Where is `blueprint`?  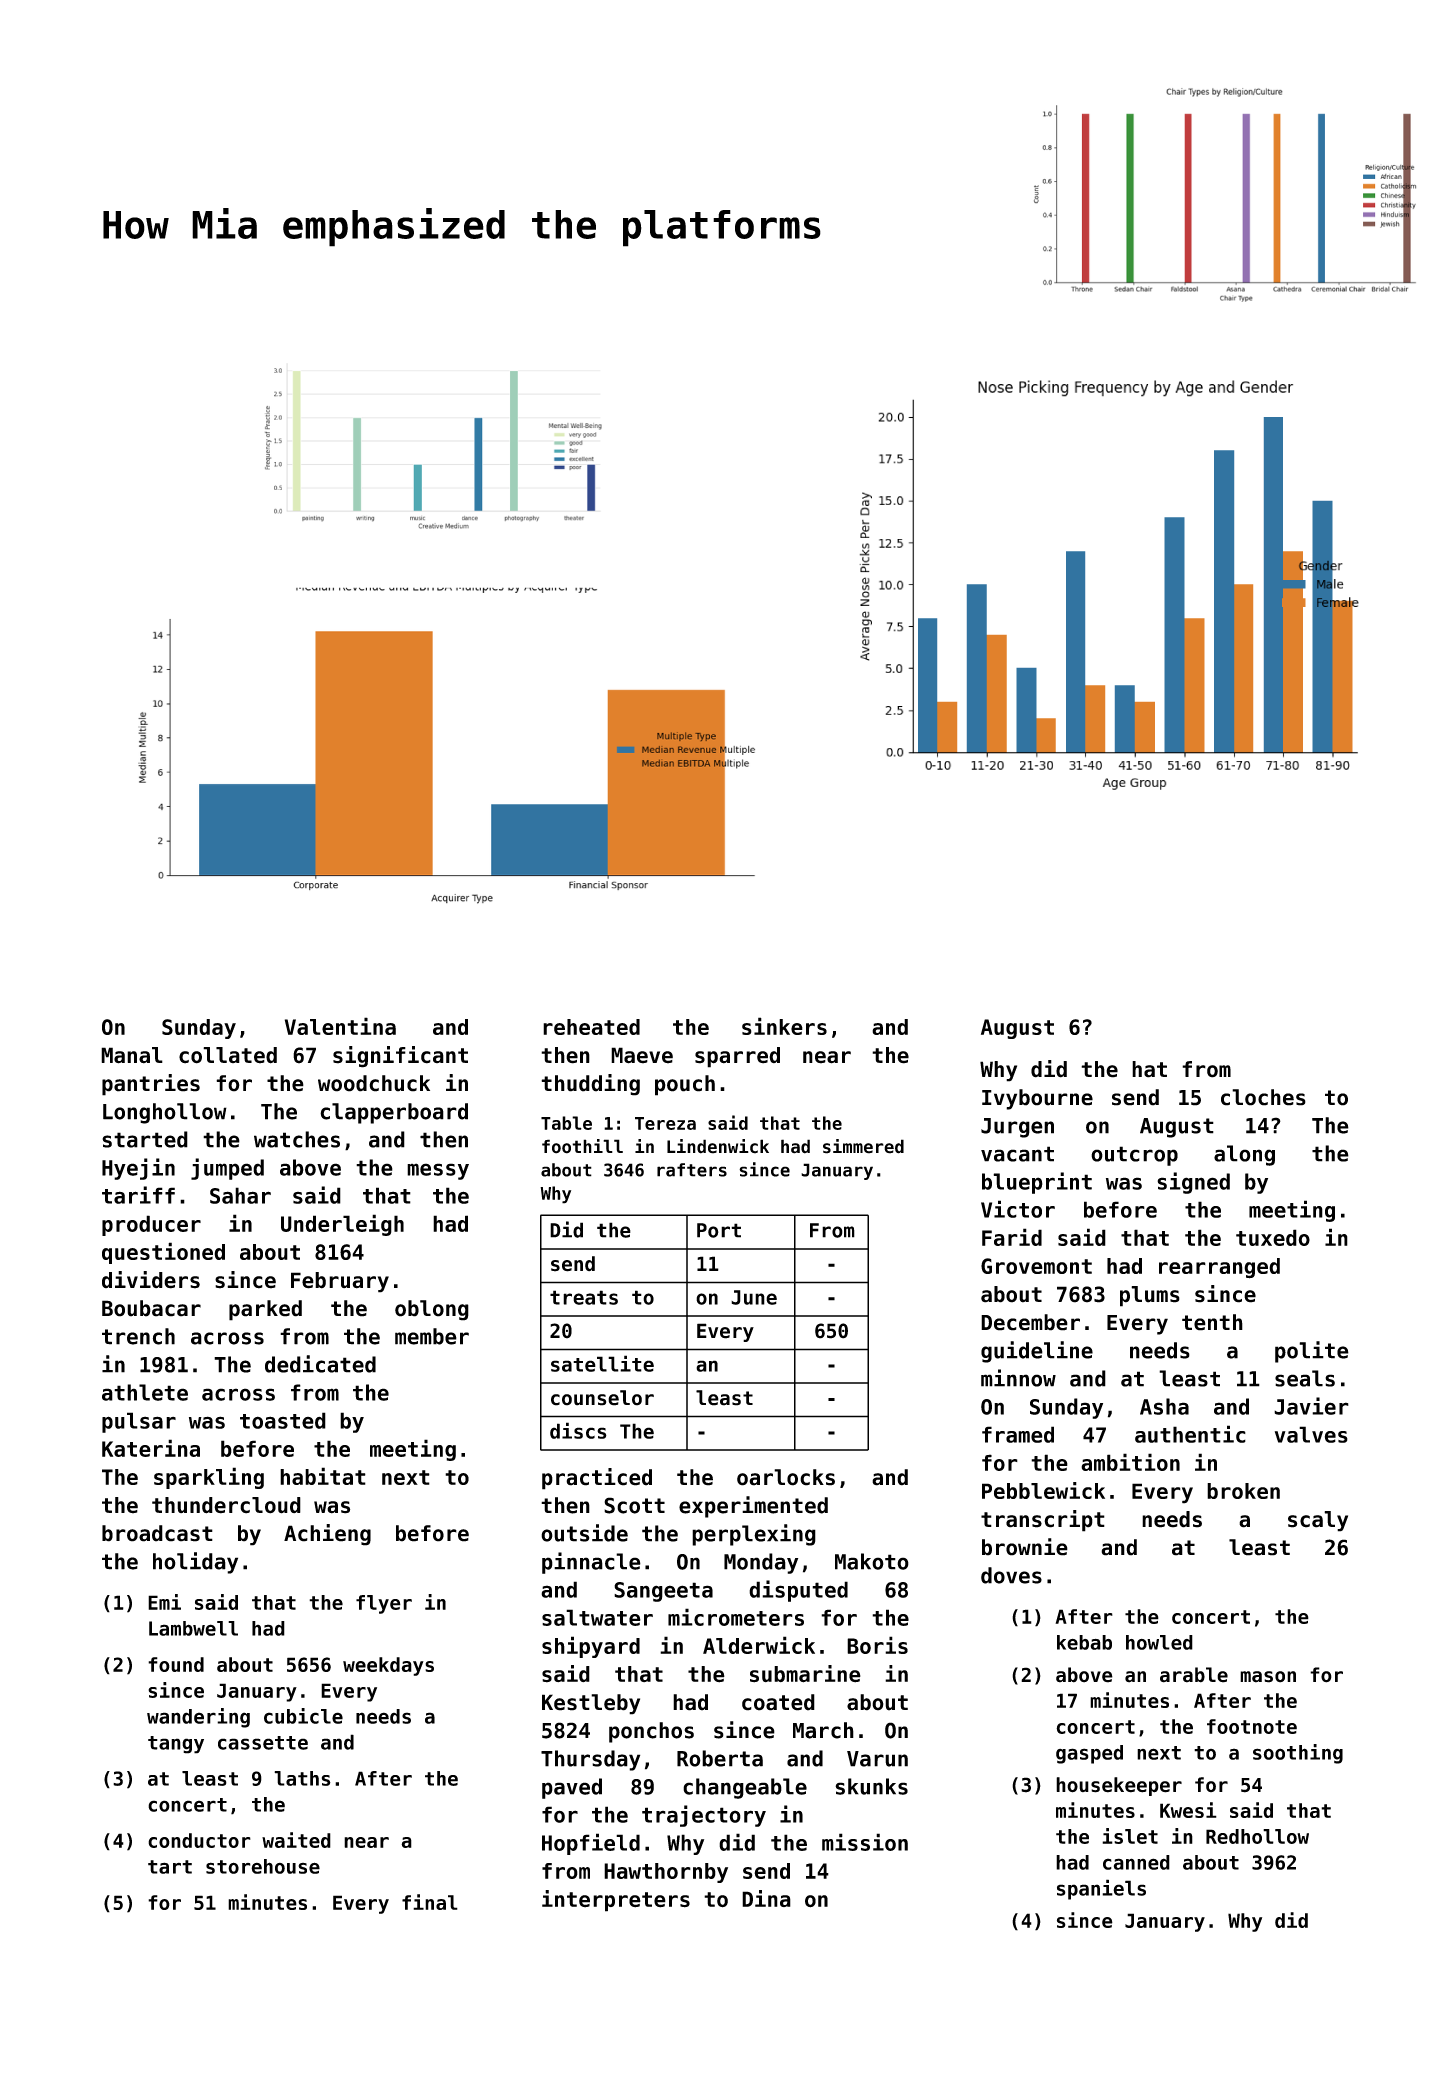
blueprint is located at coordinates (1037, 1183).
